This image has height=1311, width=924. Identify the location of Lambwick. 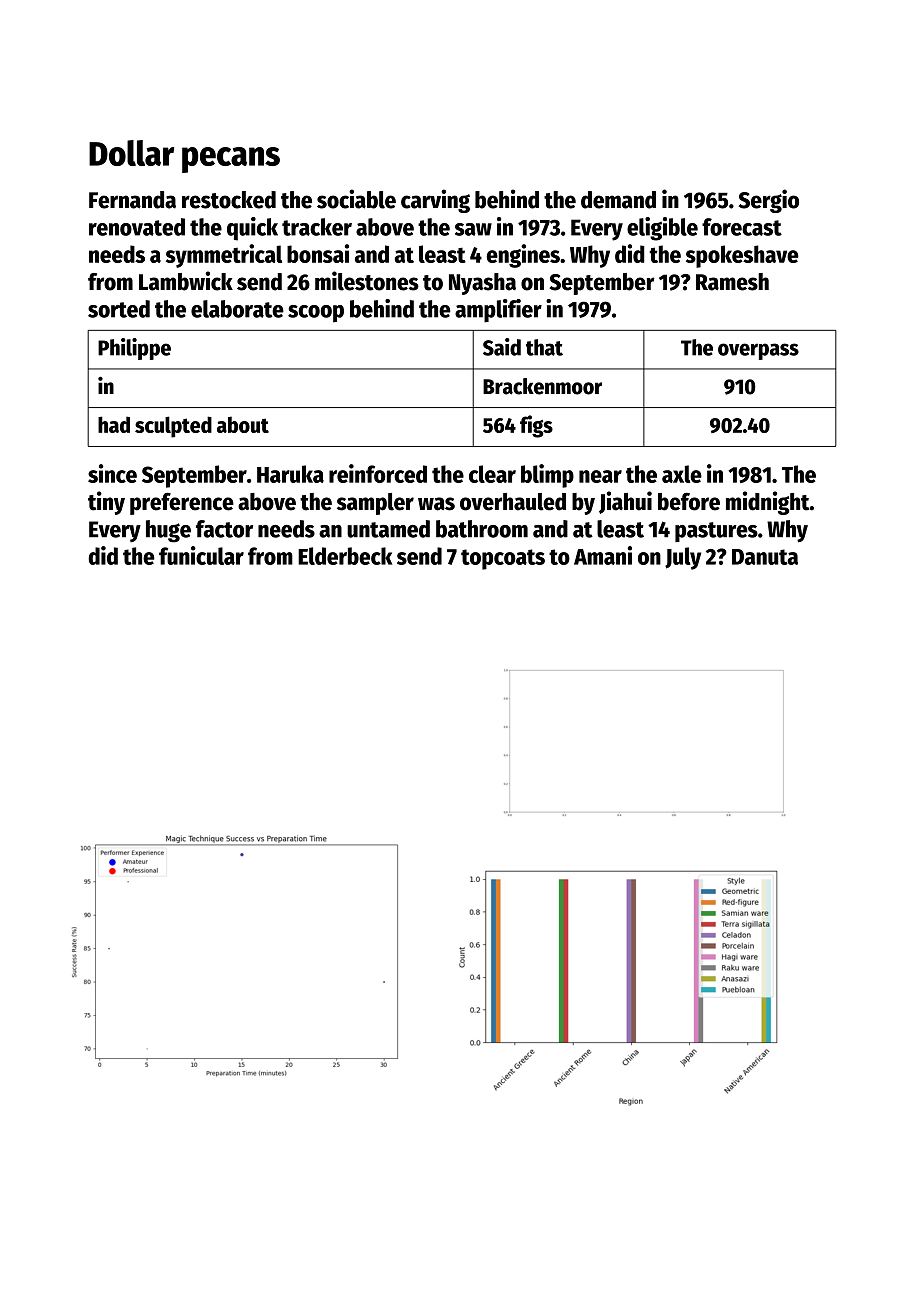
(186, 281).
